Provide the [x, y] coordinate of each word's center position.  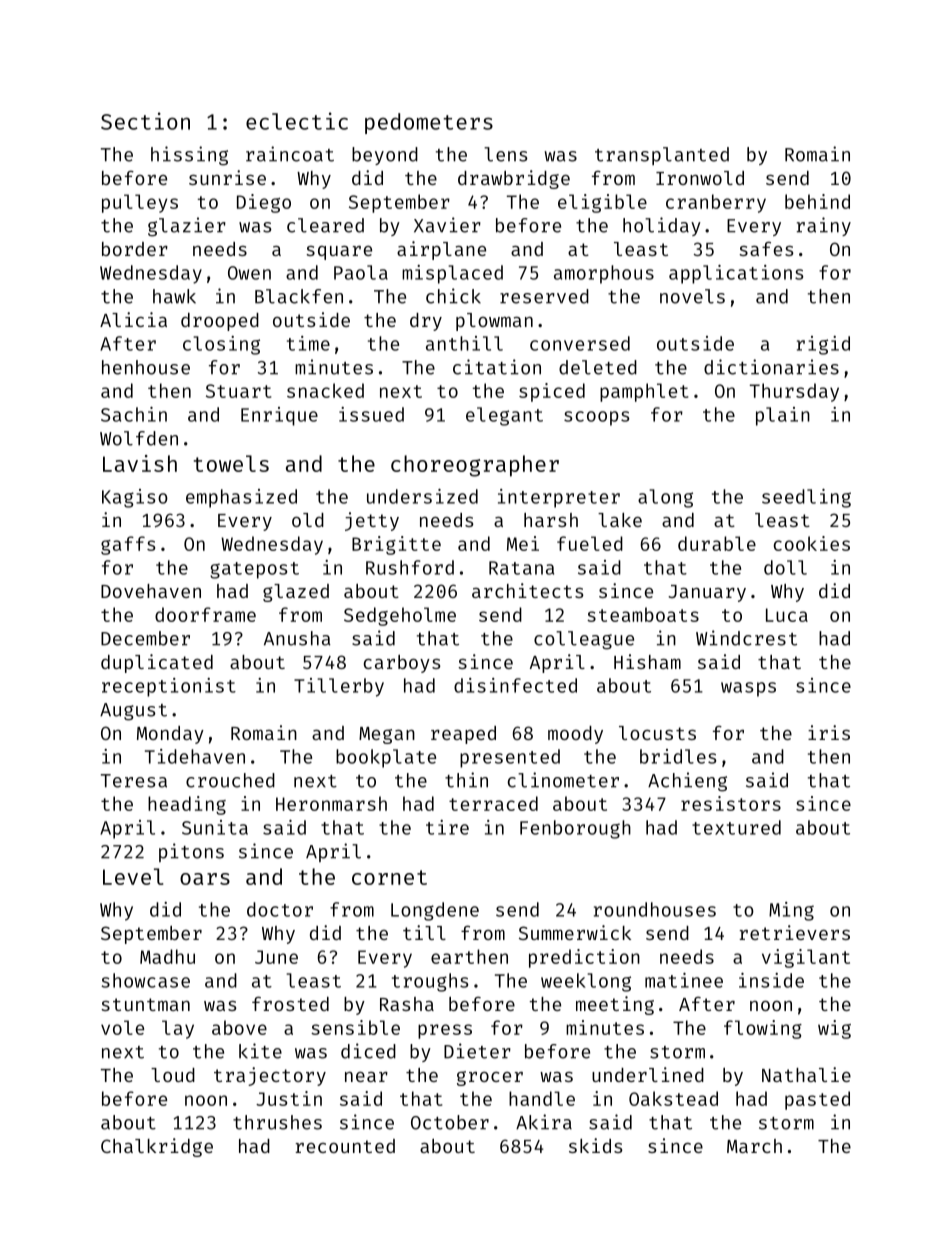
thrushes [277, 1122]
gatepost [254, 570]
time [308, 343]
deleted [598, 367]
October [450, 1122]
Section [145, 121]
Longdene [435, 911]
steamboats [643, 614]
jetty [372, 521]
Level [133, 876]
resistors [731, 803]
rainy [824, 226]
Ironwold [700, 178]
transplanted [662, 156]
